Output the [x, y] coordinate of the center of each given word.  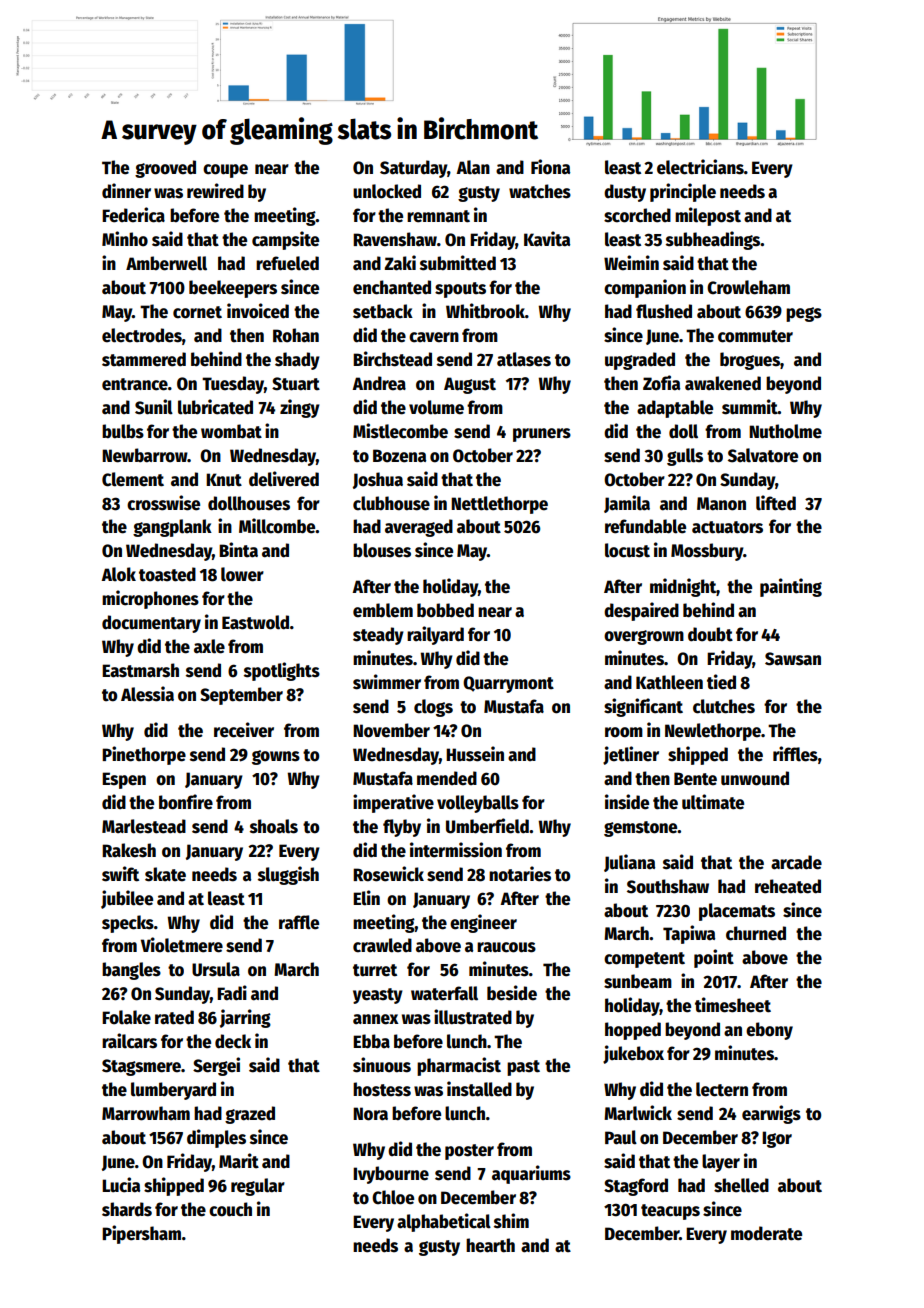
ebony [769, 1031]
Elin [366, 898]
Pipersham [141, 1234]
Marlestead [144, 826]
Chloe [393, 1197]
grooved [165, 169]
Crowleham [748, 287]
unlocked [387, 191]
